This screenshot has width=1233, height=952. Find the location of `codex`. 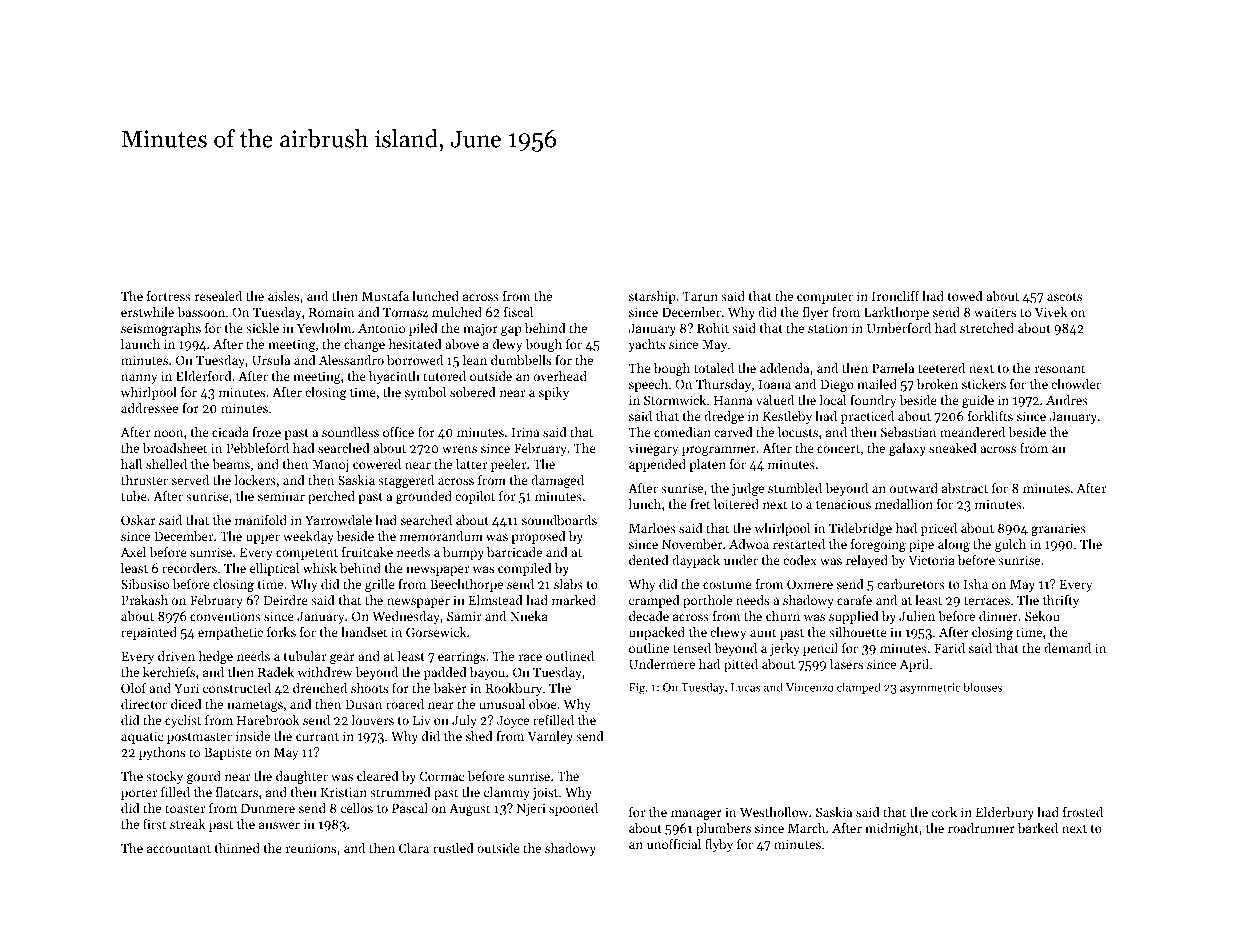

codex is located at coordinates (800, 560).
